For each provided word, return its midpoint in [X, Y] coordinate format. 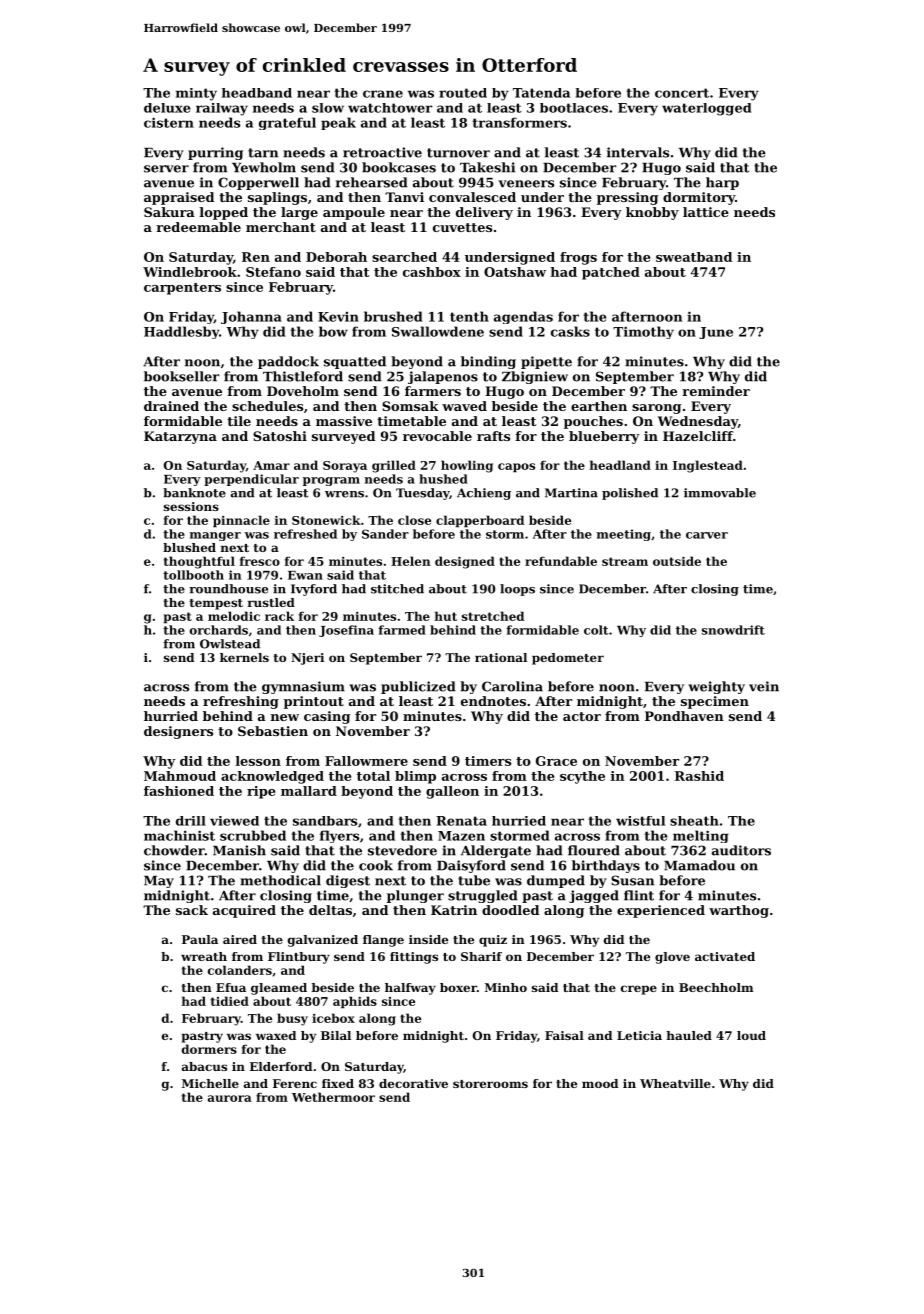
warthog [739, 911]
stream [625, 561]
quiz [493, 941]
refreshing [241, 702]
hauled [689, 1035]
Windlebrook [190, 272]
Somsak [410, 406]
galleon [452, 792]
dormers [209, 1049]
